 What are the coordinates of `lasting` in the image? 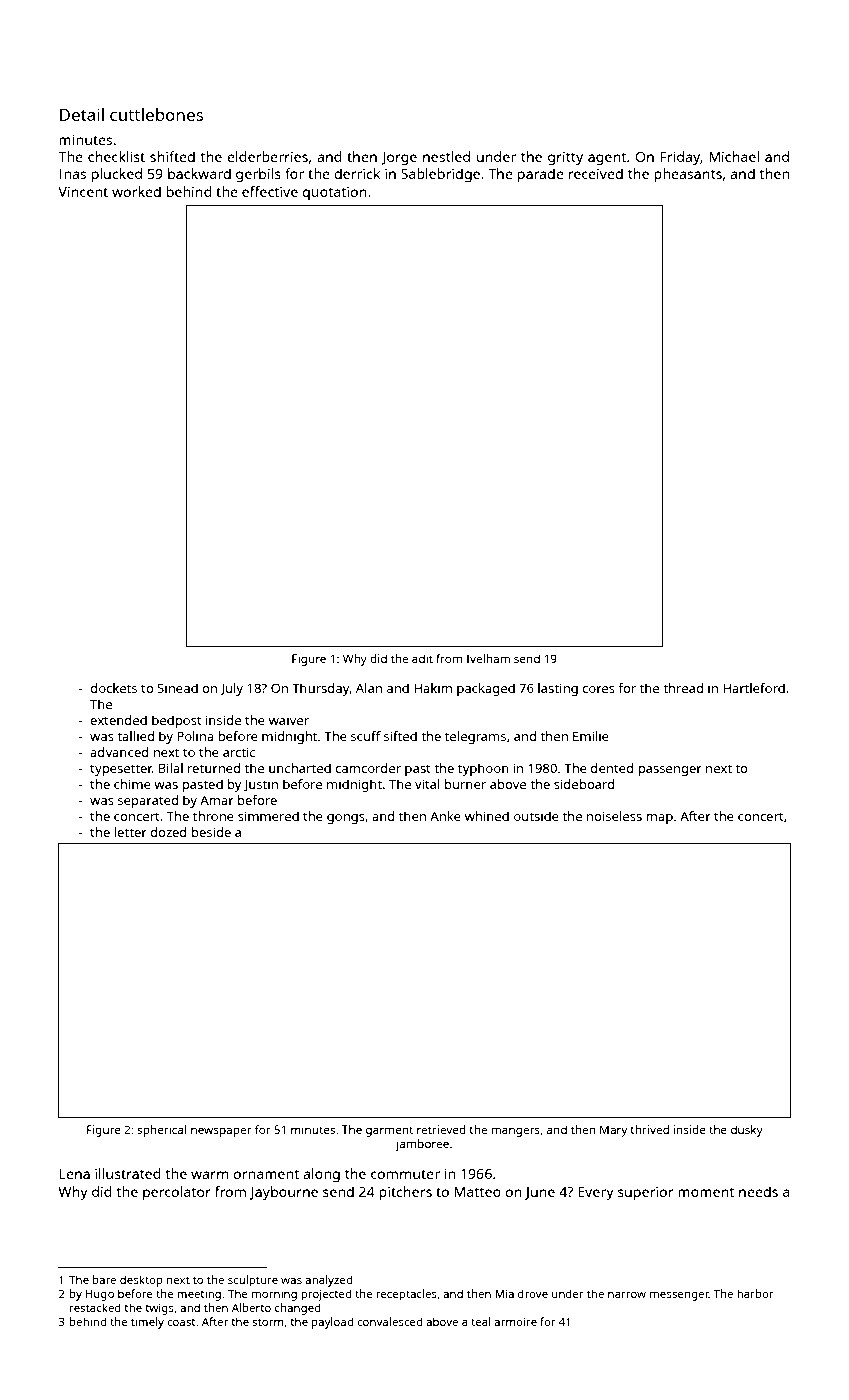 It's located at (558, 689).
